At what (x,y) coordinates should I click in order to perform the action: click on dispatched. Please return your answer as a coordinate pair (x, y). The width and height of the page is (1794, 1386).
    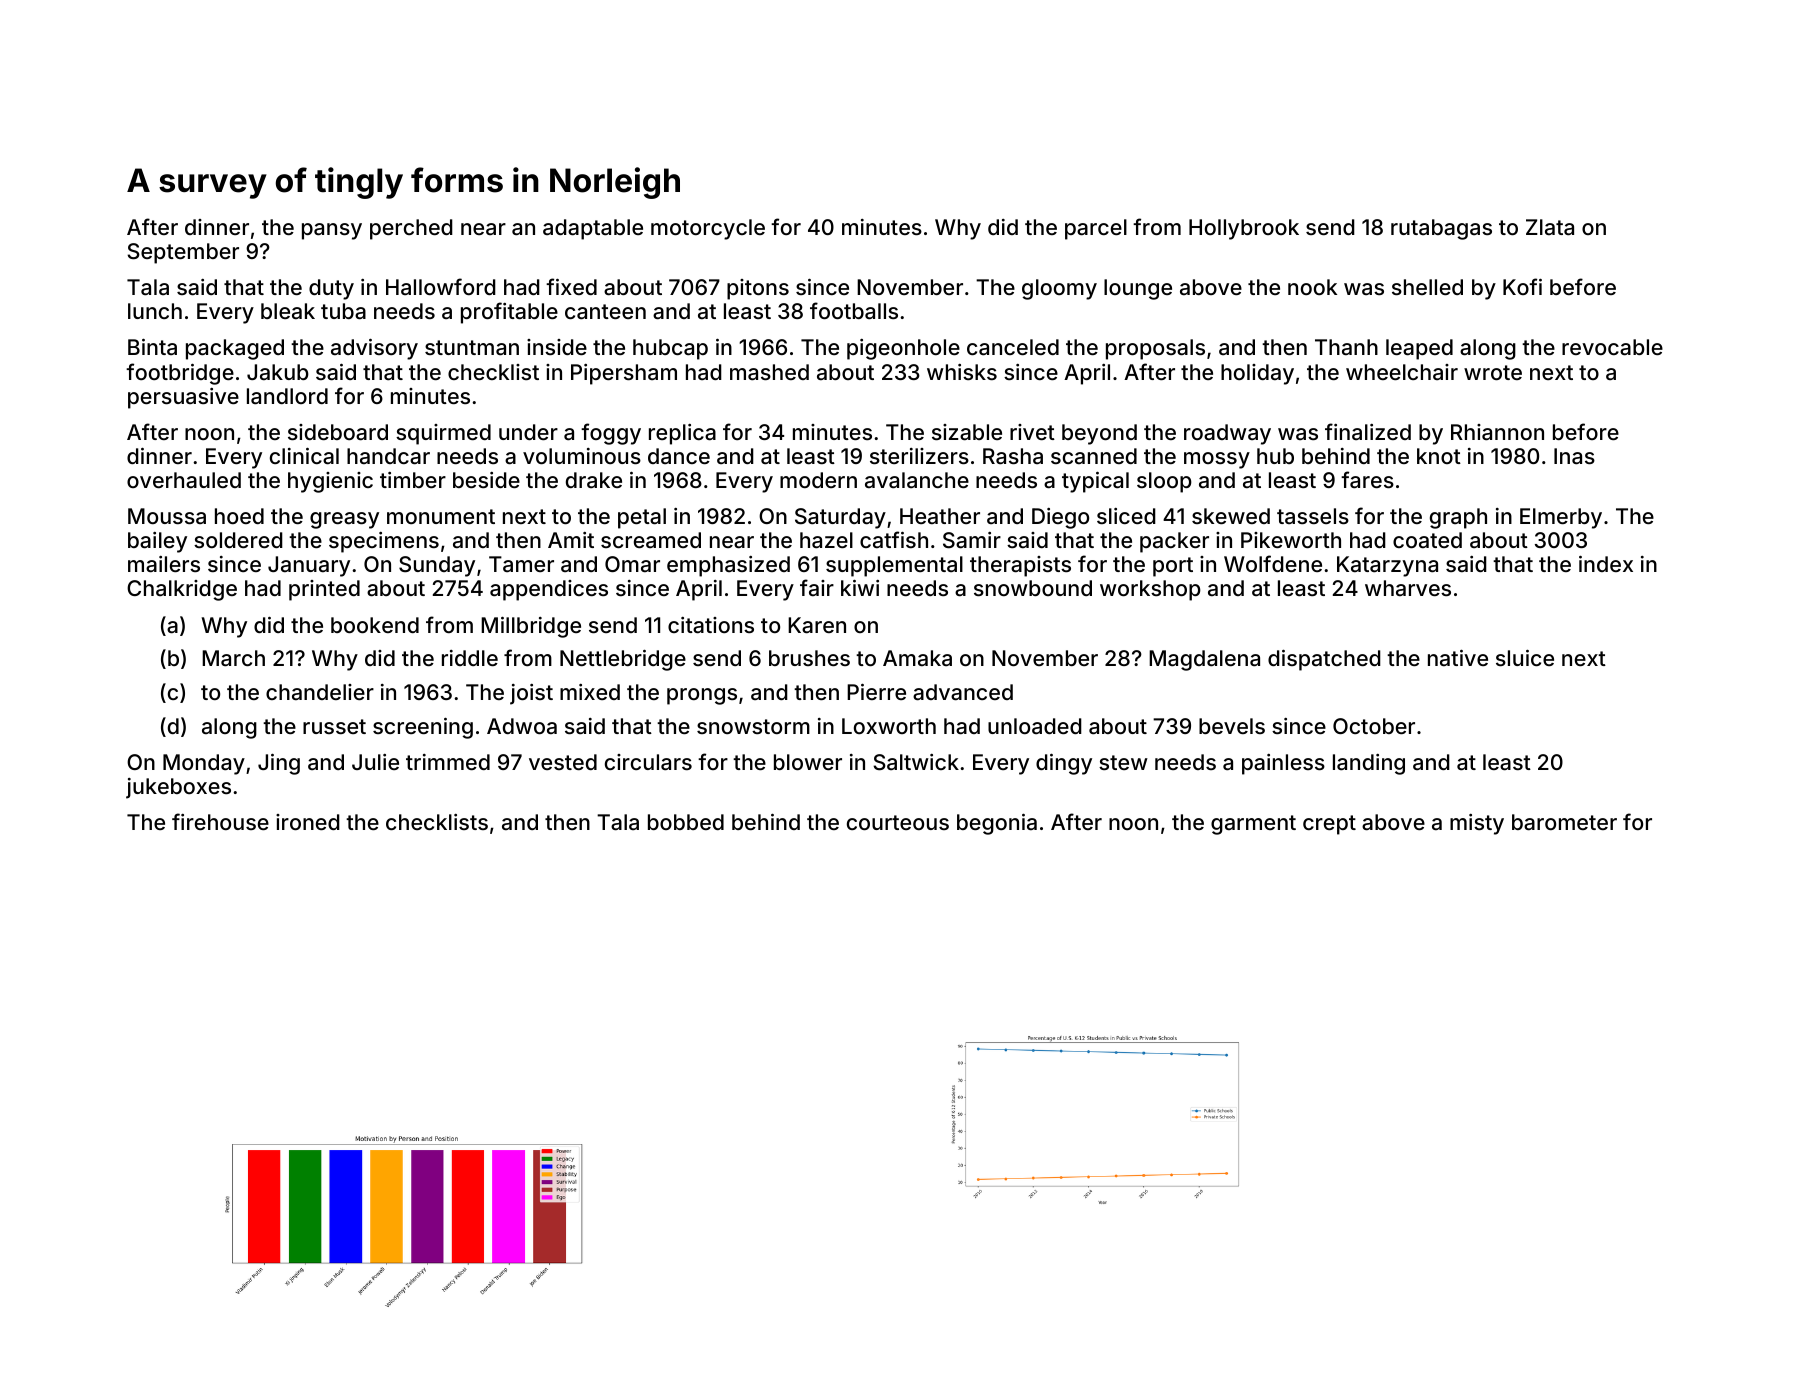
    Looking at the image, I should click on (1324, 660).
